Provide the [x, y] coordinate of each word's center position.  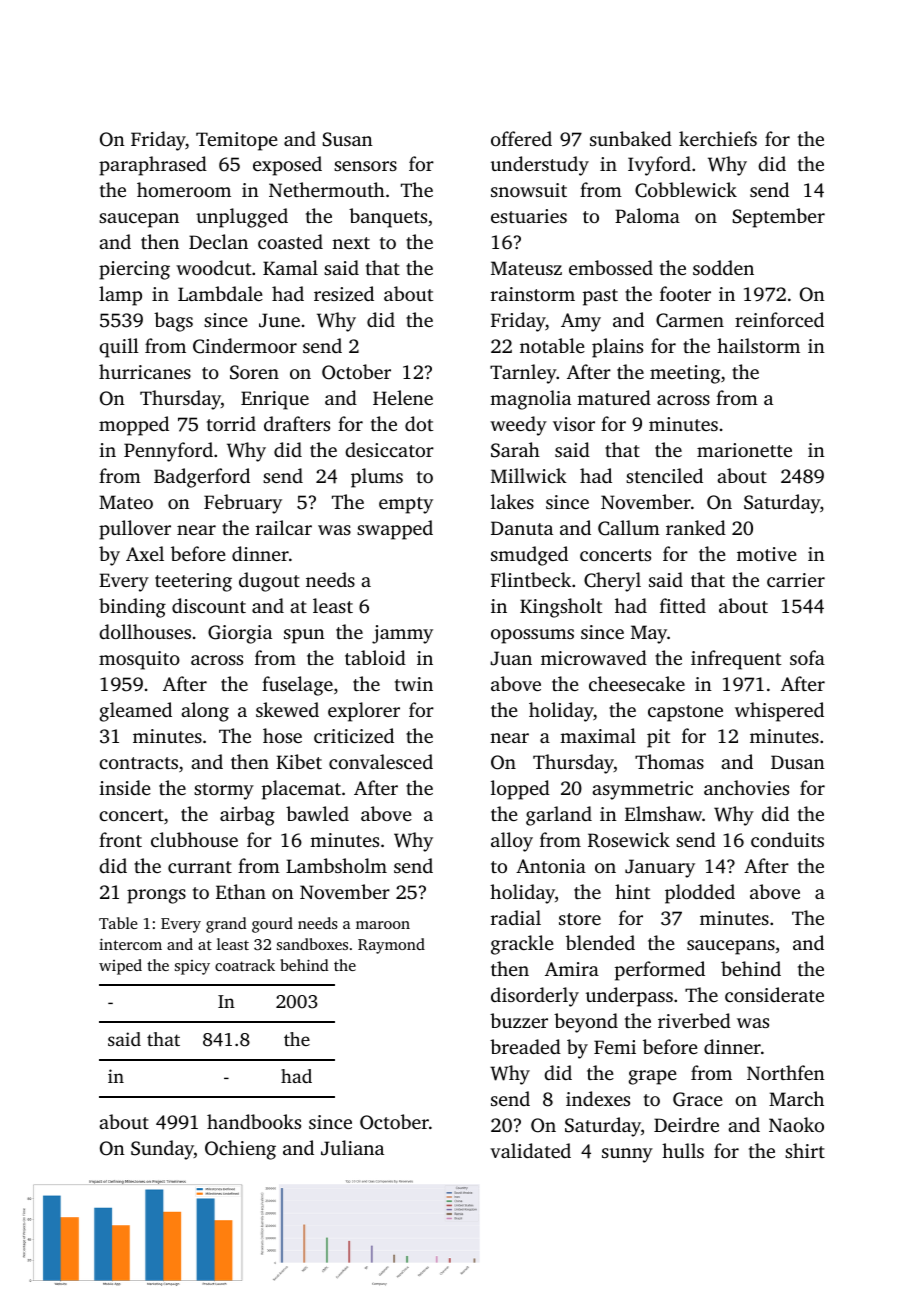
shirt [805, 1150]
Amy [581, 322]
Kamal [290, 267]
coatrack [245, 965]
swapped [395, 530]
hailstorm [758, 345]
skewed [287, 709]
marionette [744, 450]
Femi [615, 1047]
